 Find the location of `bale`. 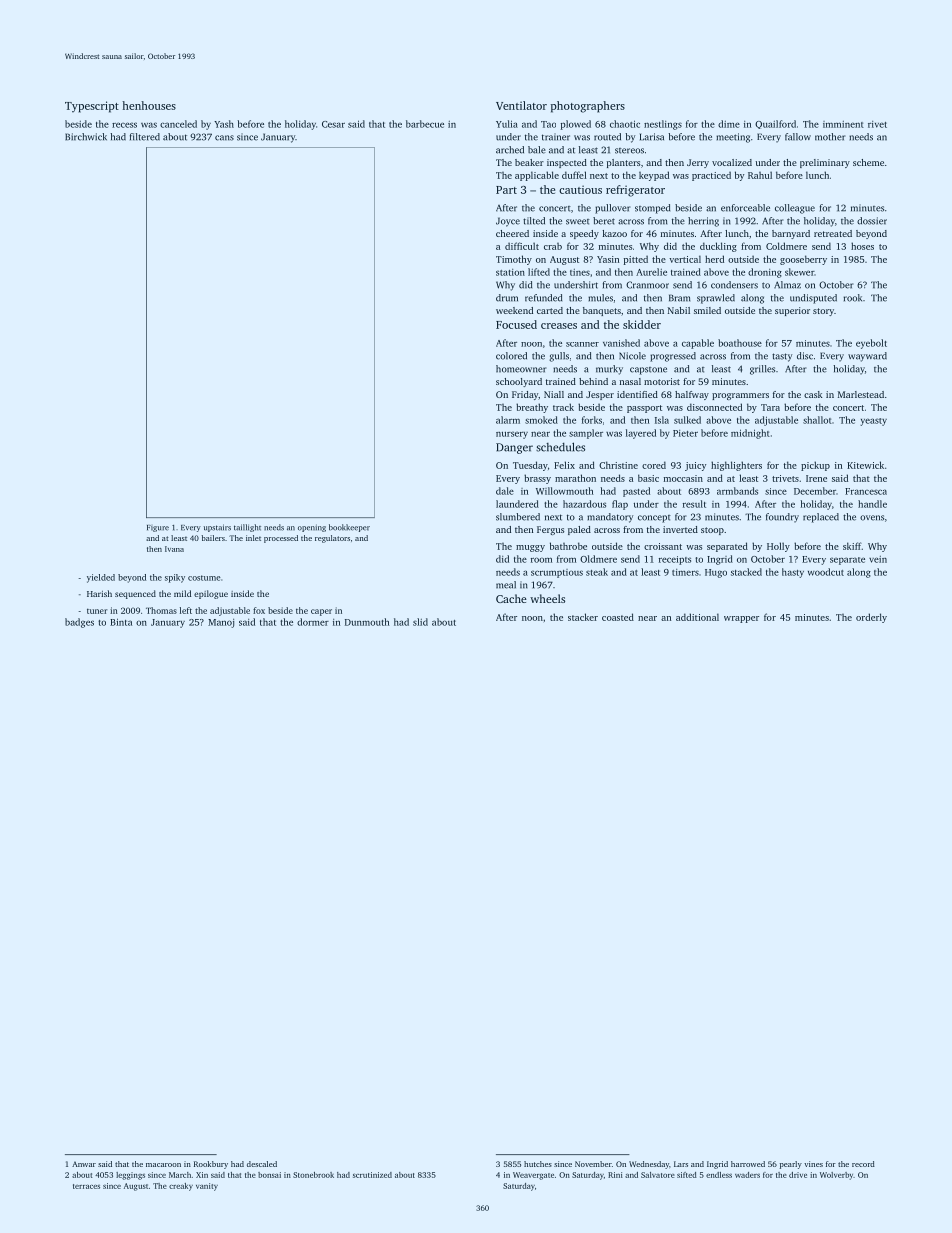

bale is located at coordinates (537, 150).
